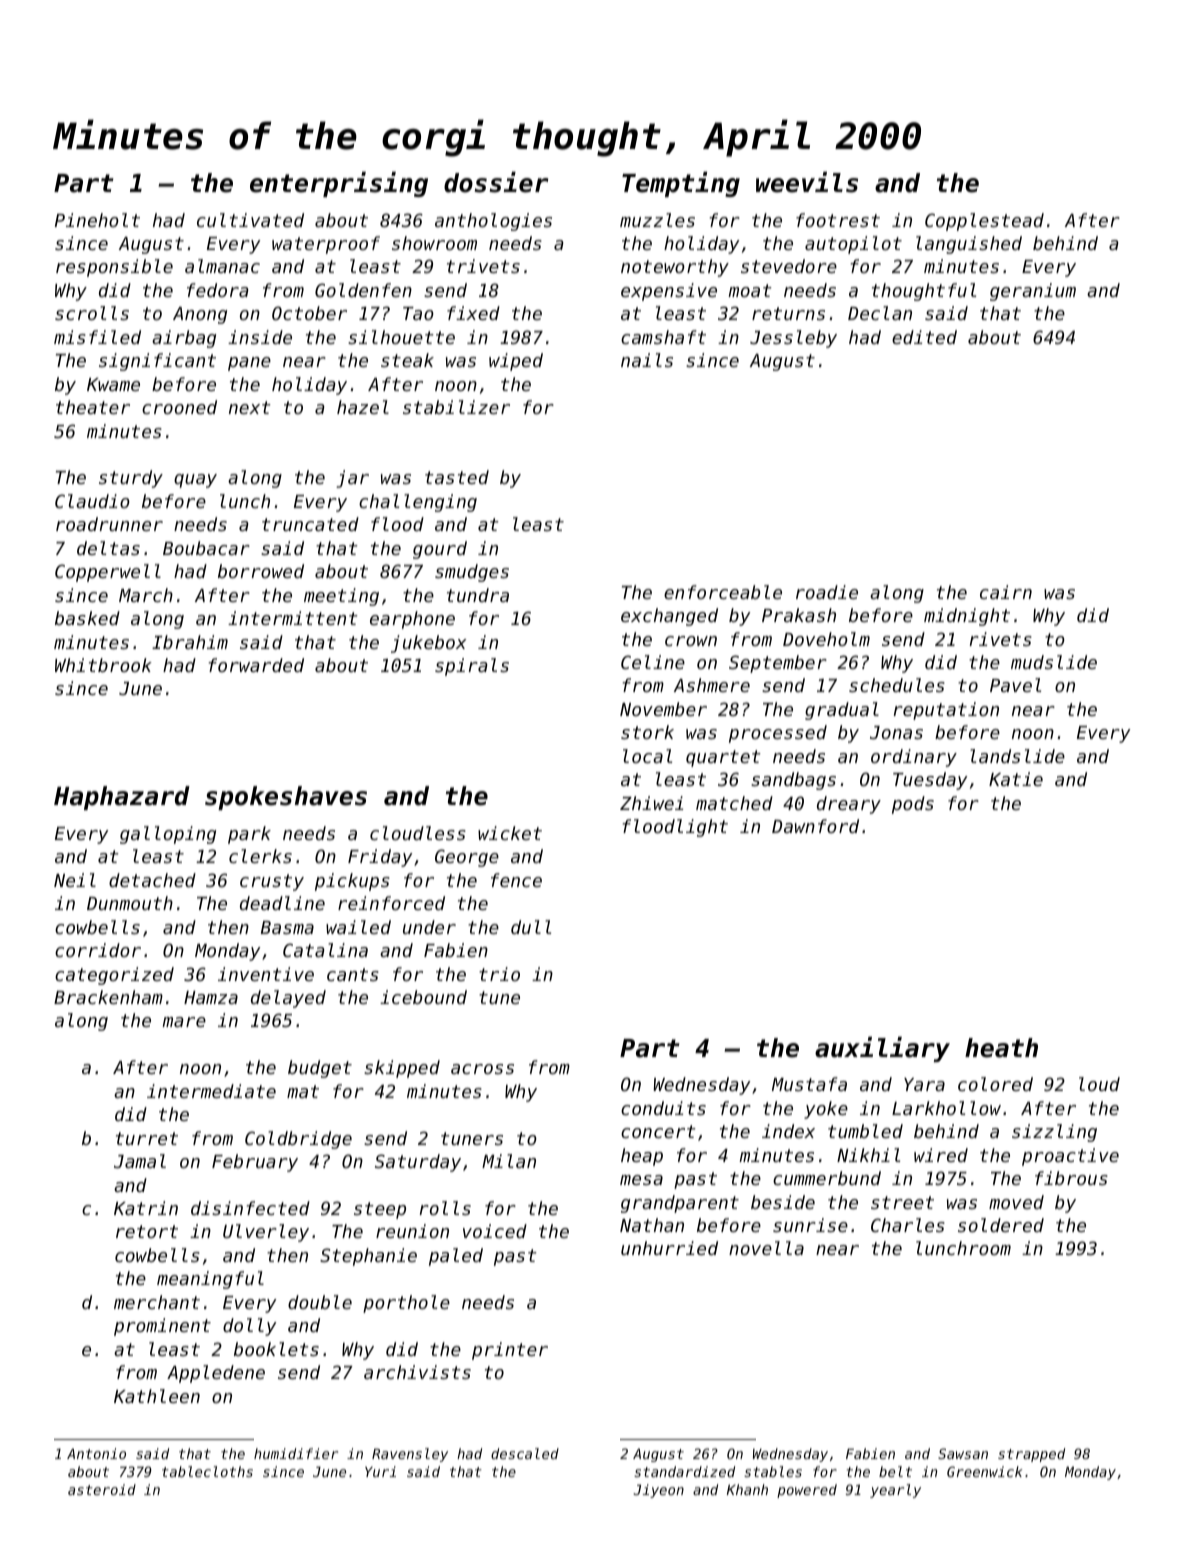 Image resolution: width=1193 pixels, height=1544 pixels. I want to click on cairn, so click(1006, 592).
